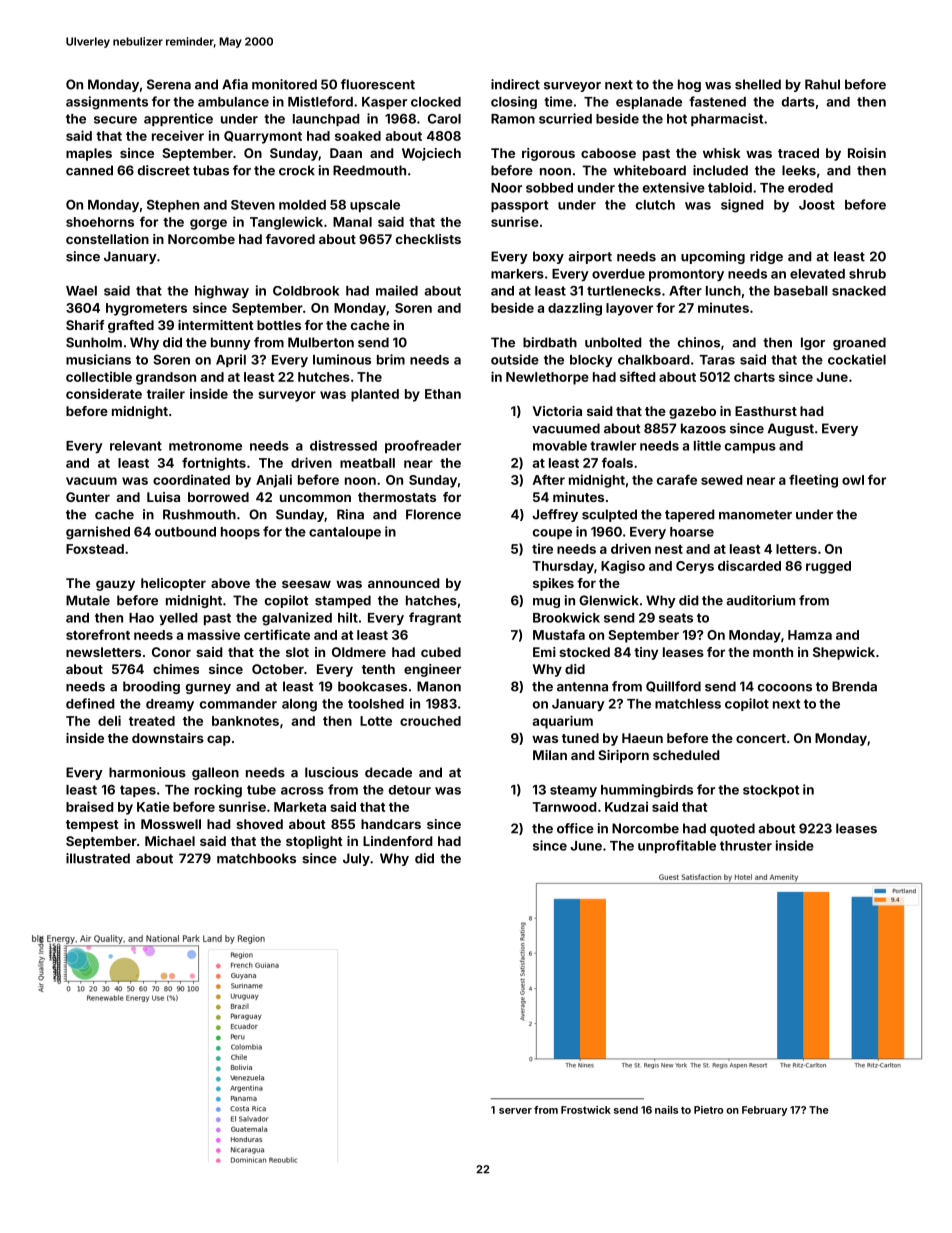  I want to click on kazoos, so click(703, 428).
